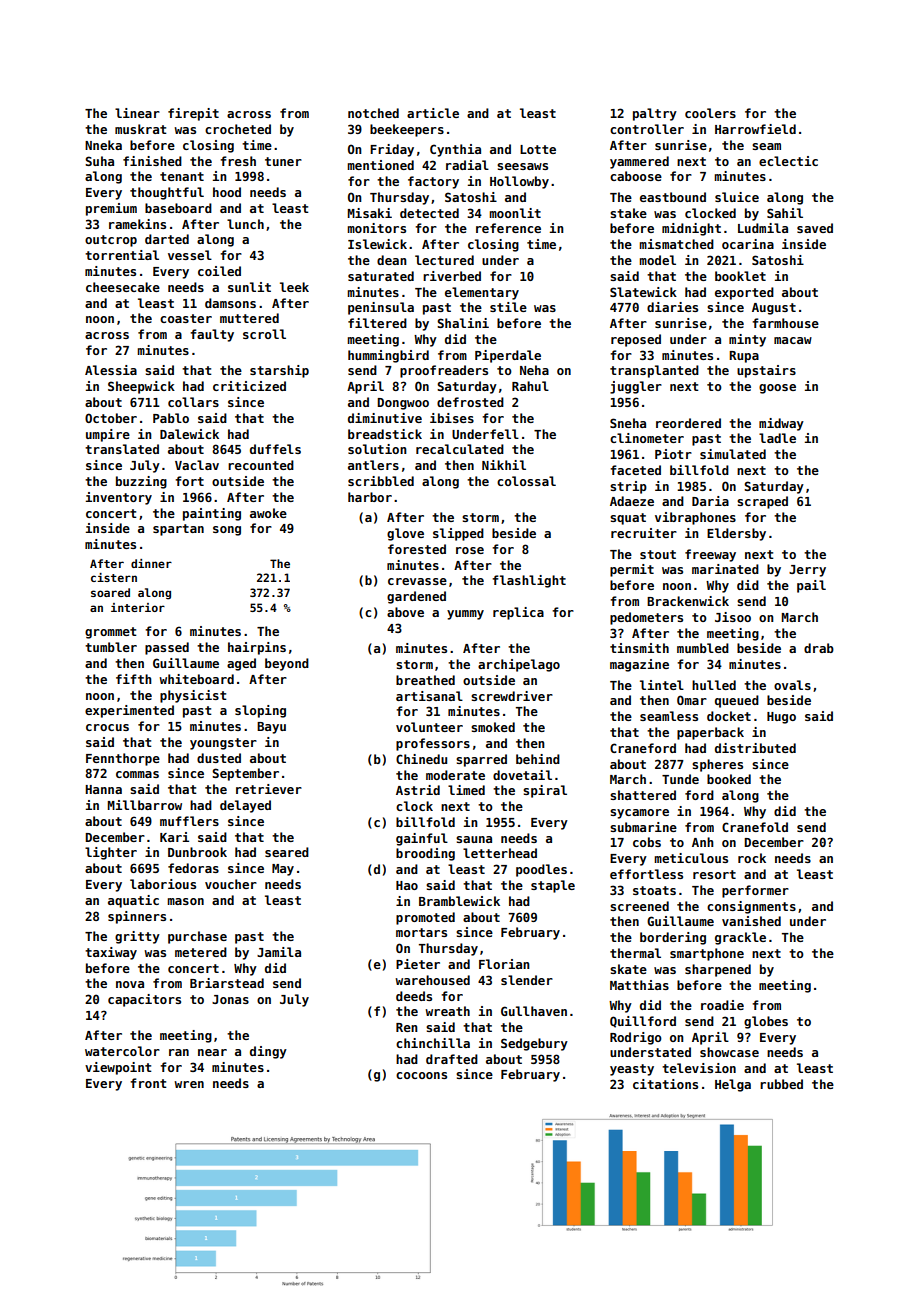 The image size is (924, 1308). What do you see at coordinates (433, 113) in the screenshot?
I see `article` at bounding box center [433, 113].
